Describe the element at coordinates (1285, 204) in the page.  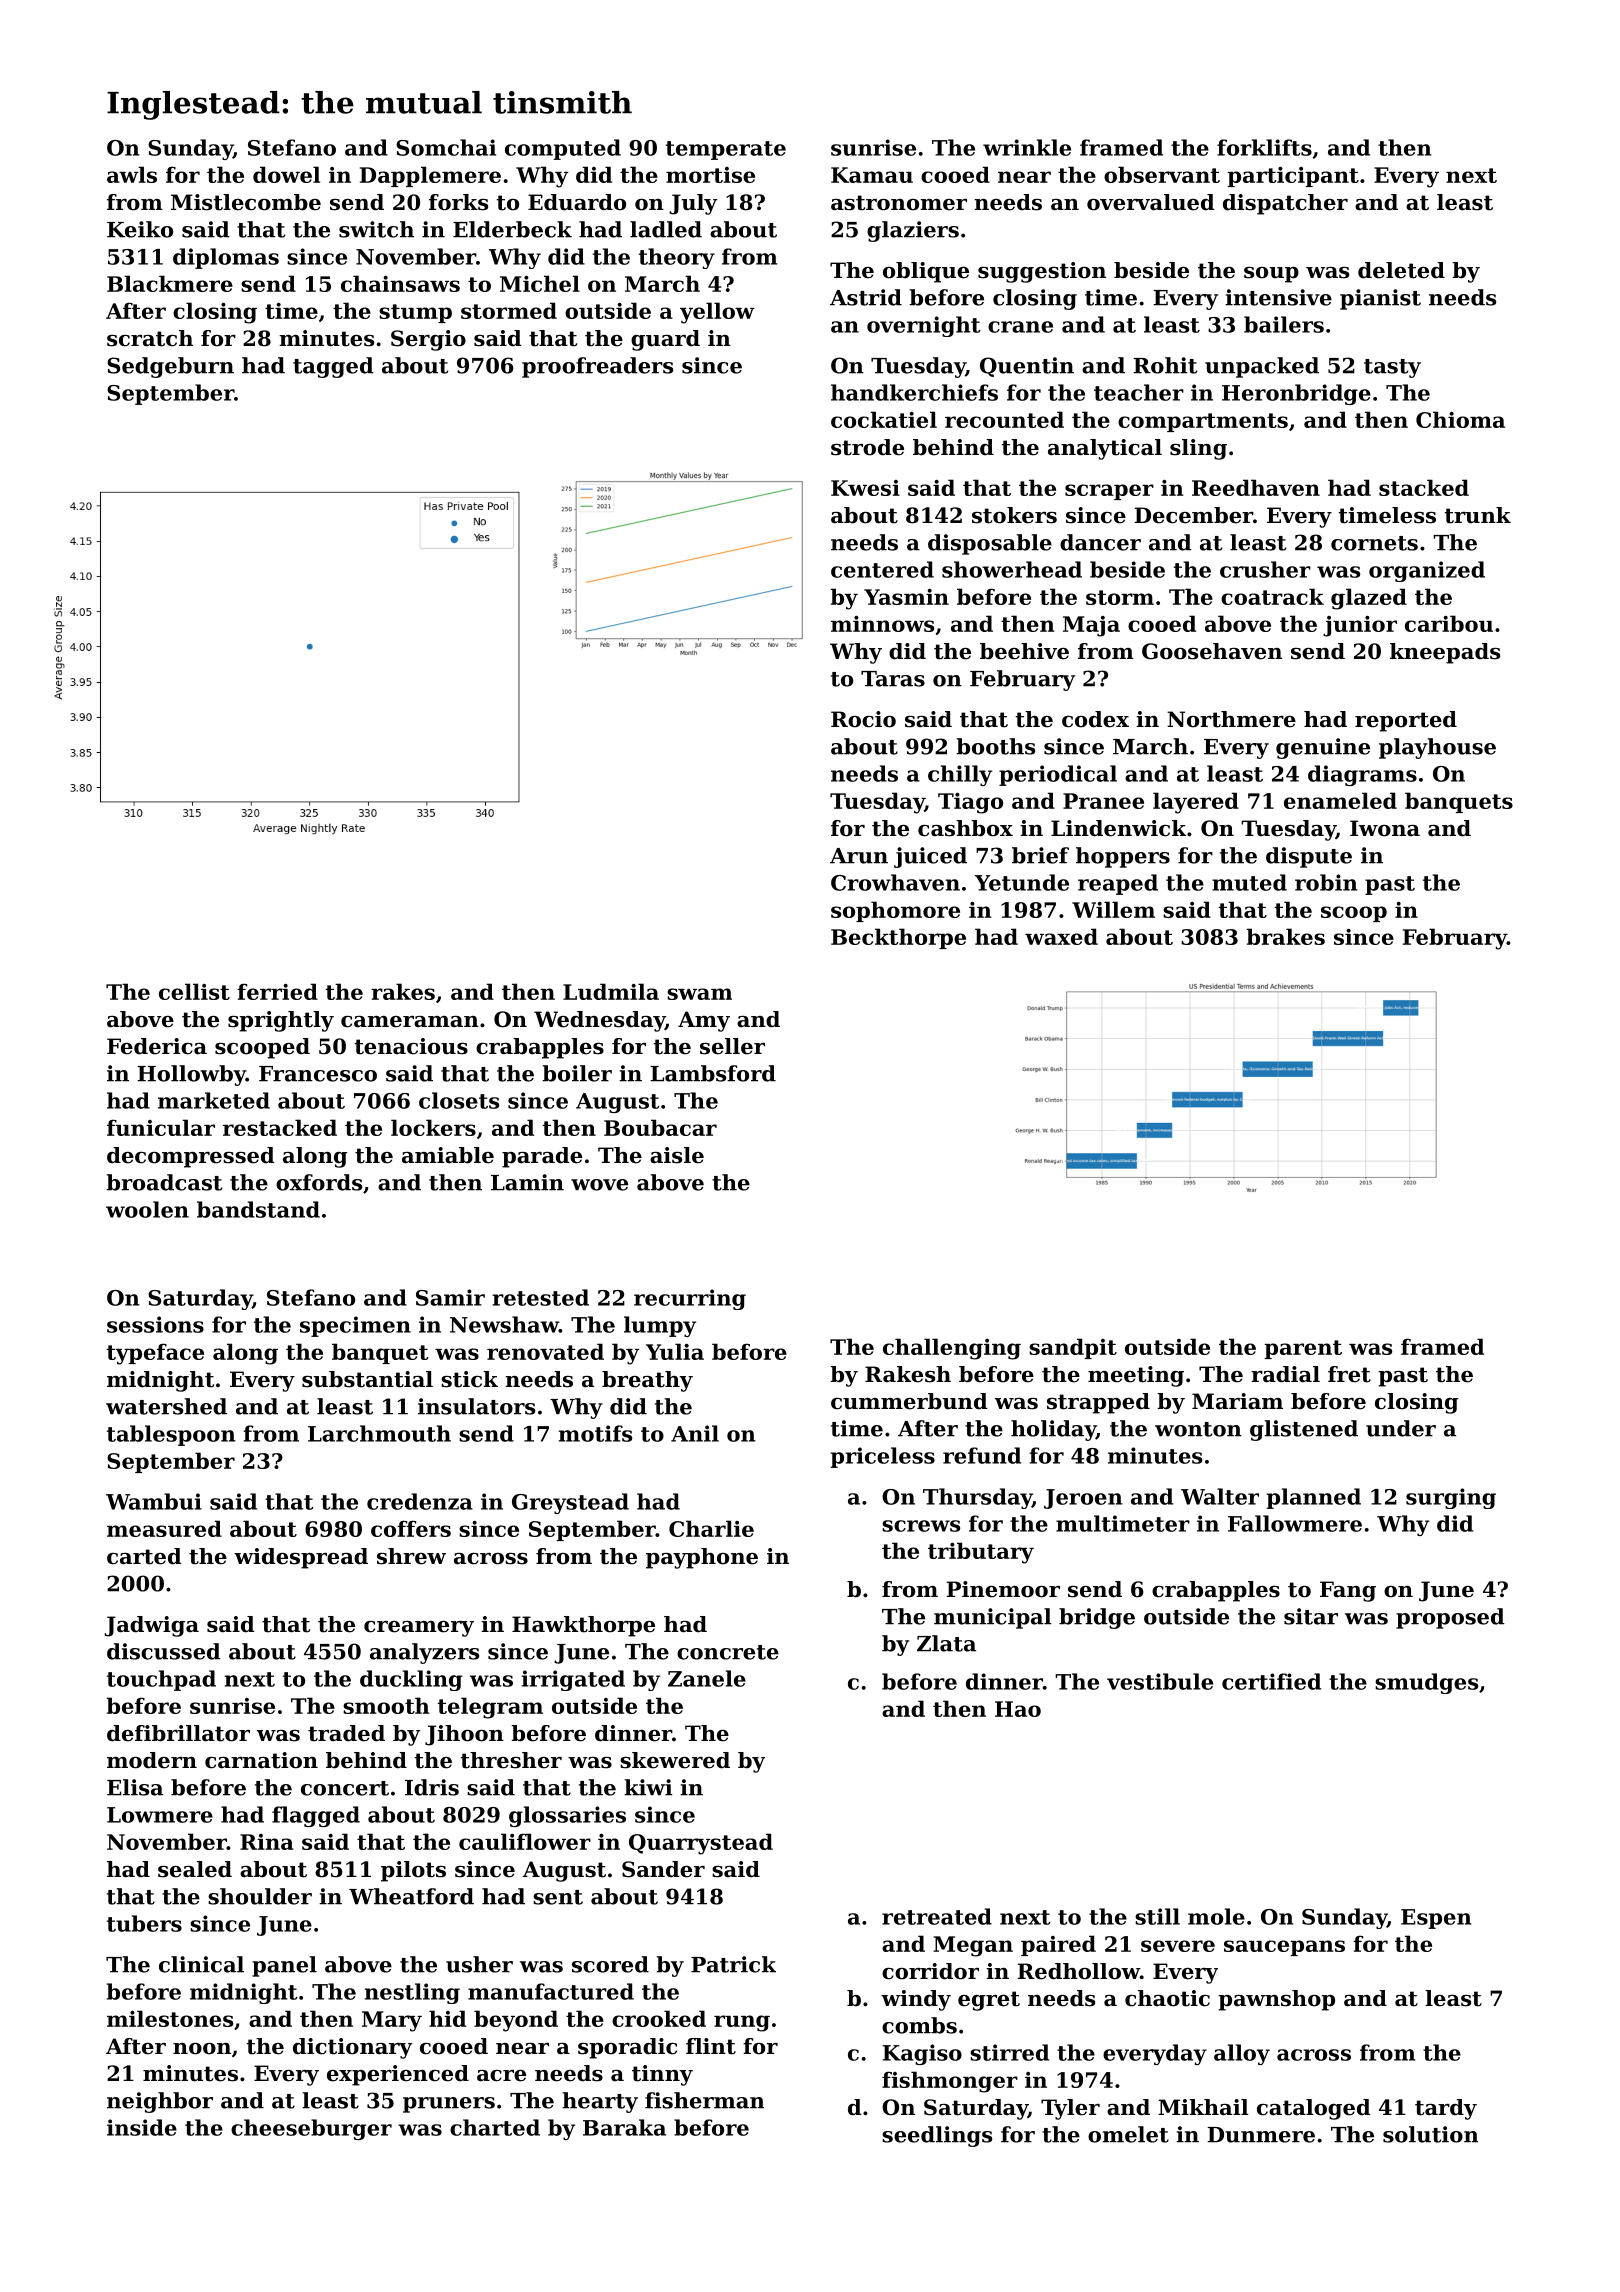
I see `dispatcher` at that location.
